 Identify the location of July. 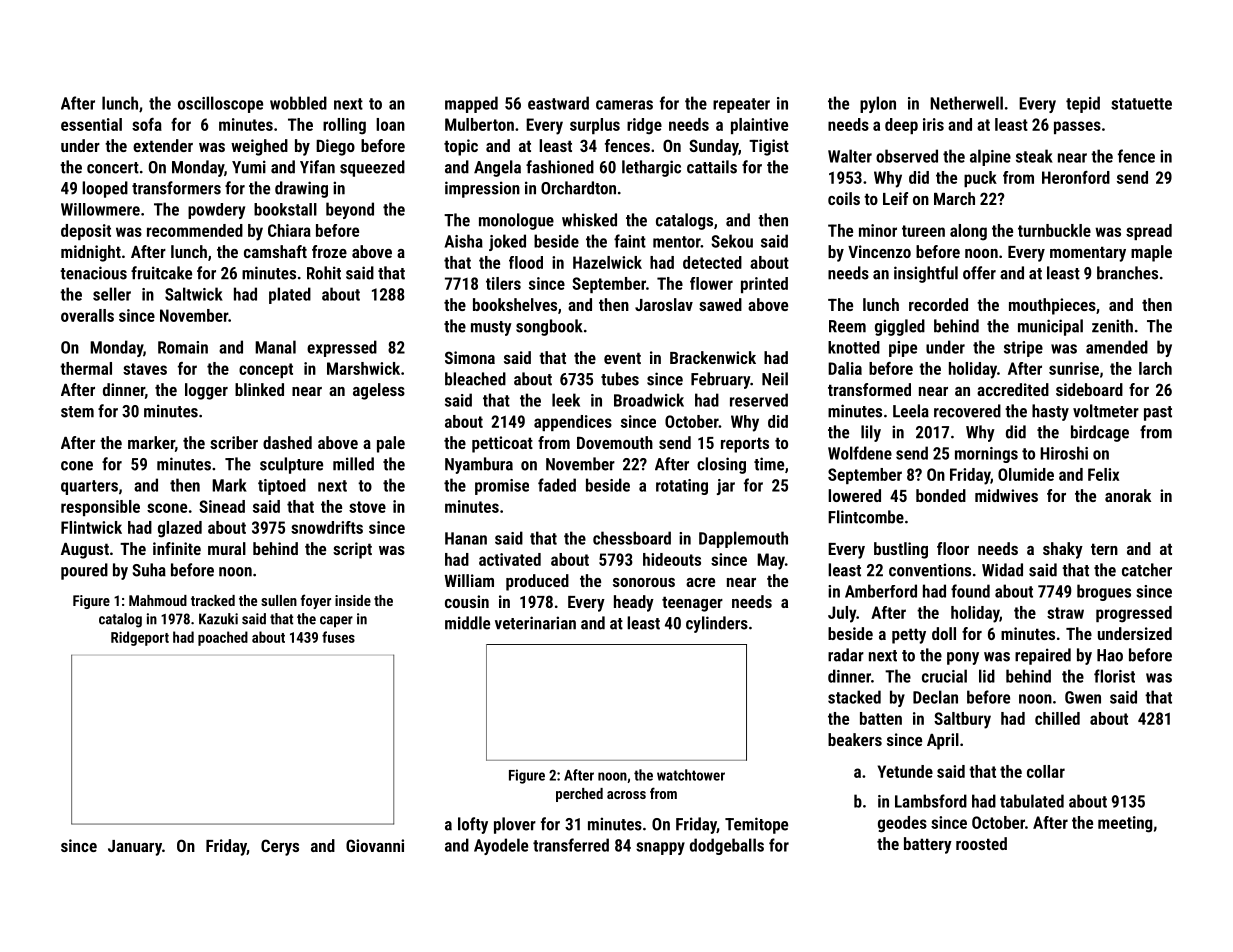
(842, 614).
